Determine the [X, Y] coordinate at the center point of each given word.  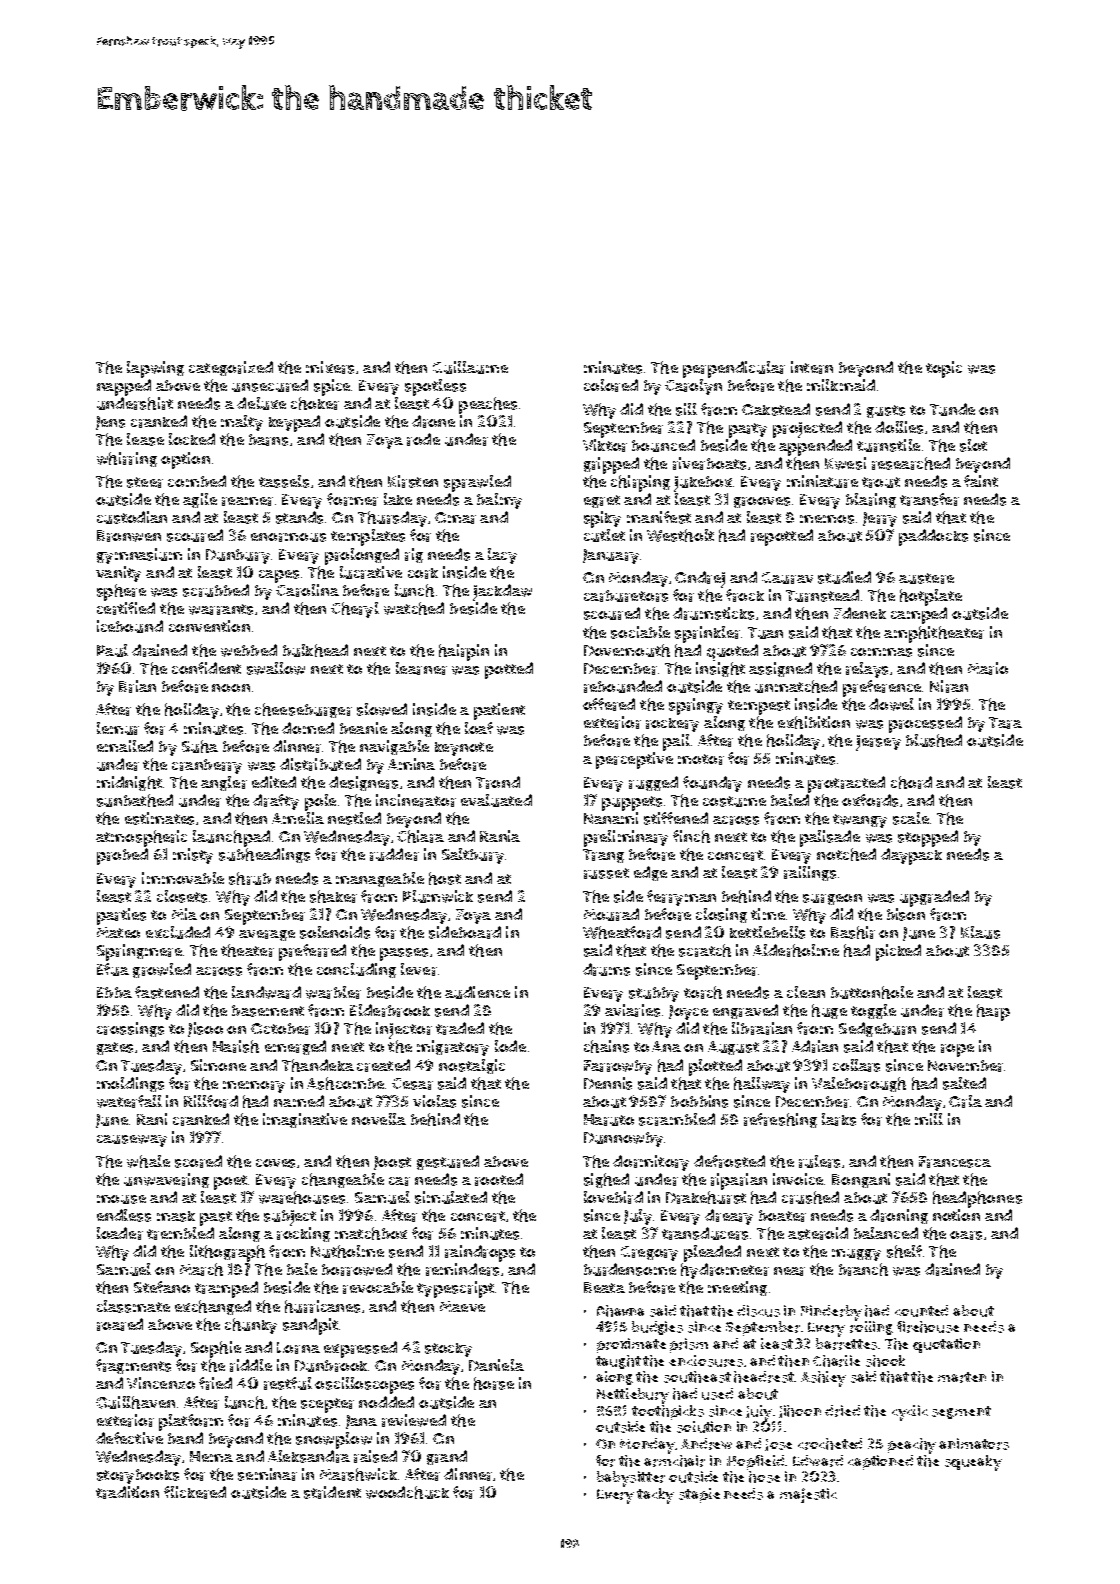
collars [856, 1065]
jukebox [703, 484]
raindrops [480, 1253]
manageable [380, 879]
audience [477, 992]
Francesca [955, 1162]
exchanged [213, 1307]
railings [810, 873]
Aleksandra [309, 1456]
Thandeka [318, 1065]
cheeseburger [303, 710]
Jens [110, 423]
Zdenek [860, 613]
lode [510, 1046]
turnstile [888, 445]
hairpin [464, 652]
